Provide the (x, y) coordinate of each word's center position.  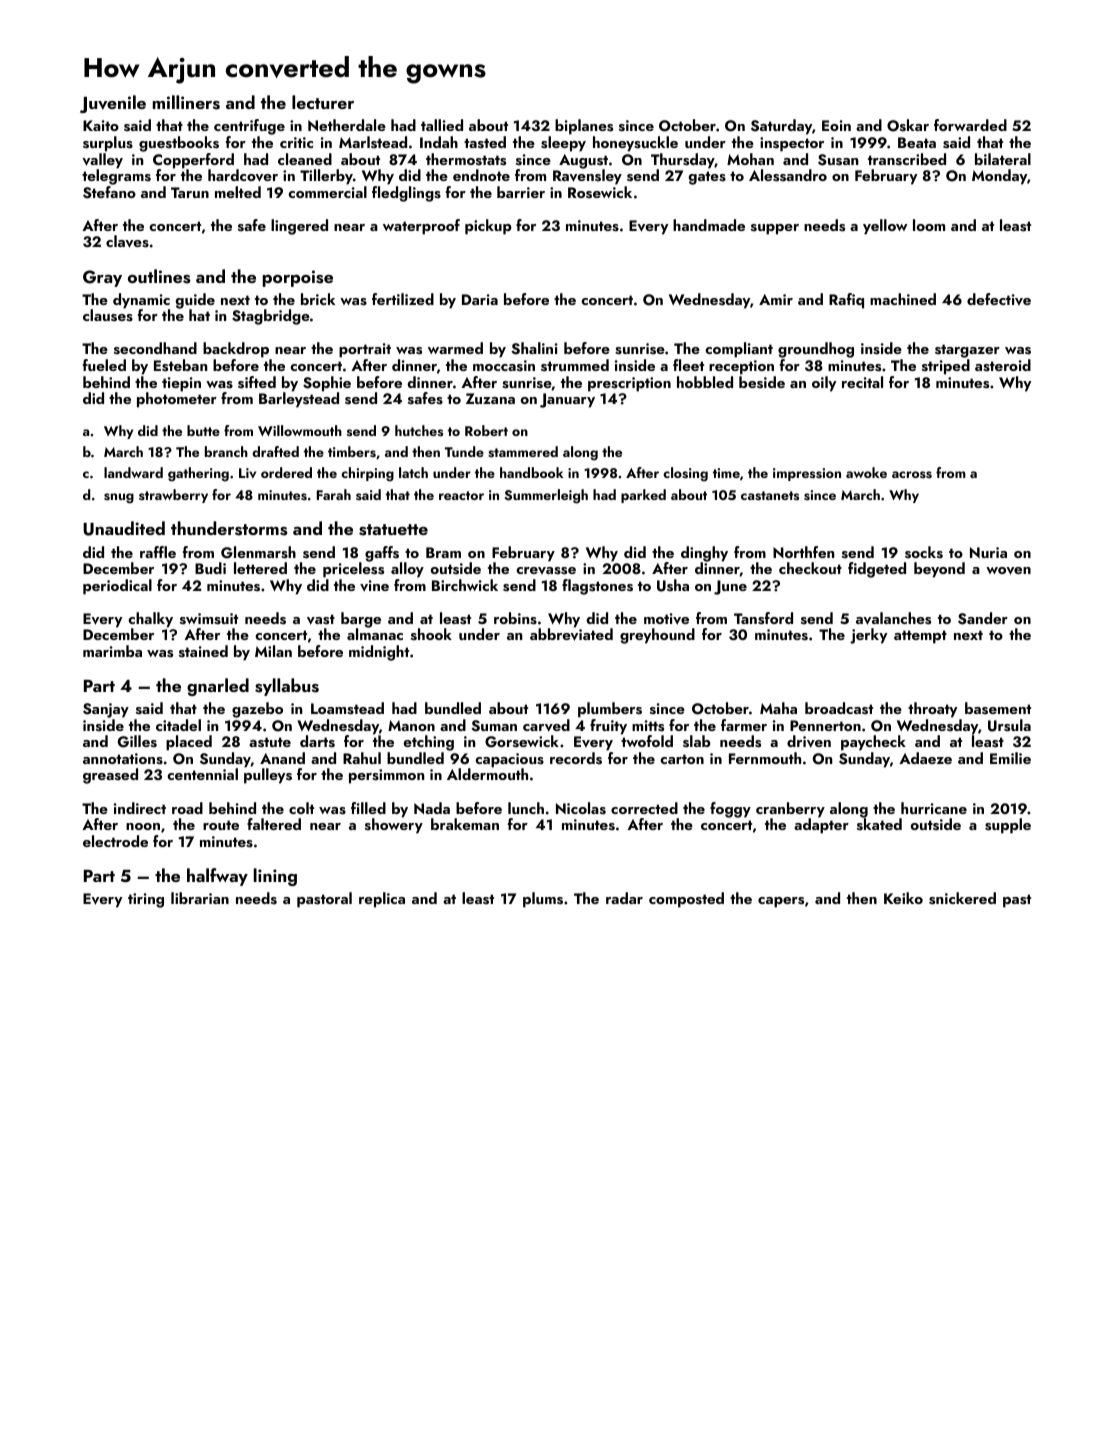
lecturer (323, 102)
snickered (962, 898)
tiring (146, 900)
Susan (838, 160)
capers (781, 902)
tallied (442, 125)
